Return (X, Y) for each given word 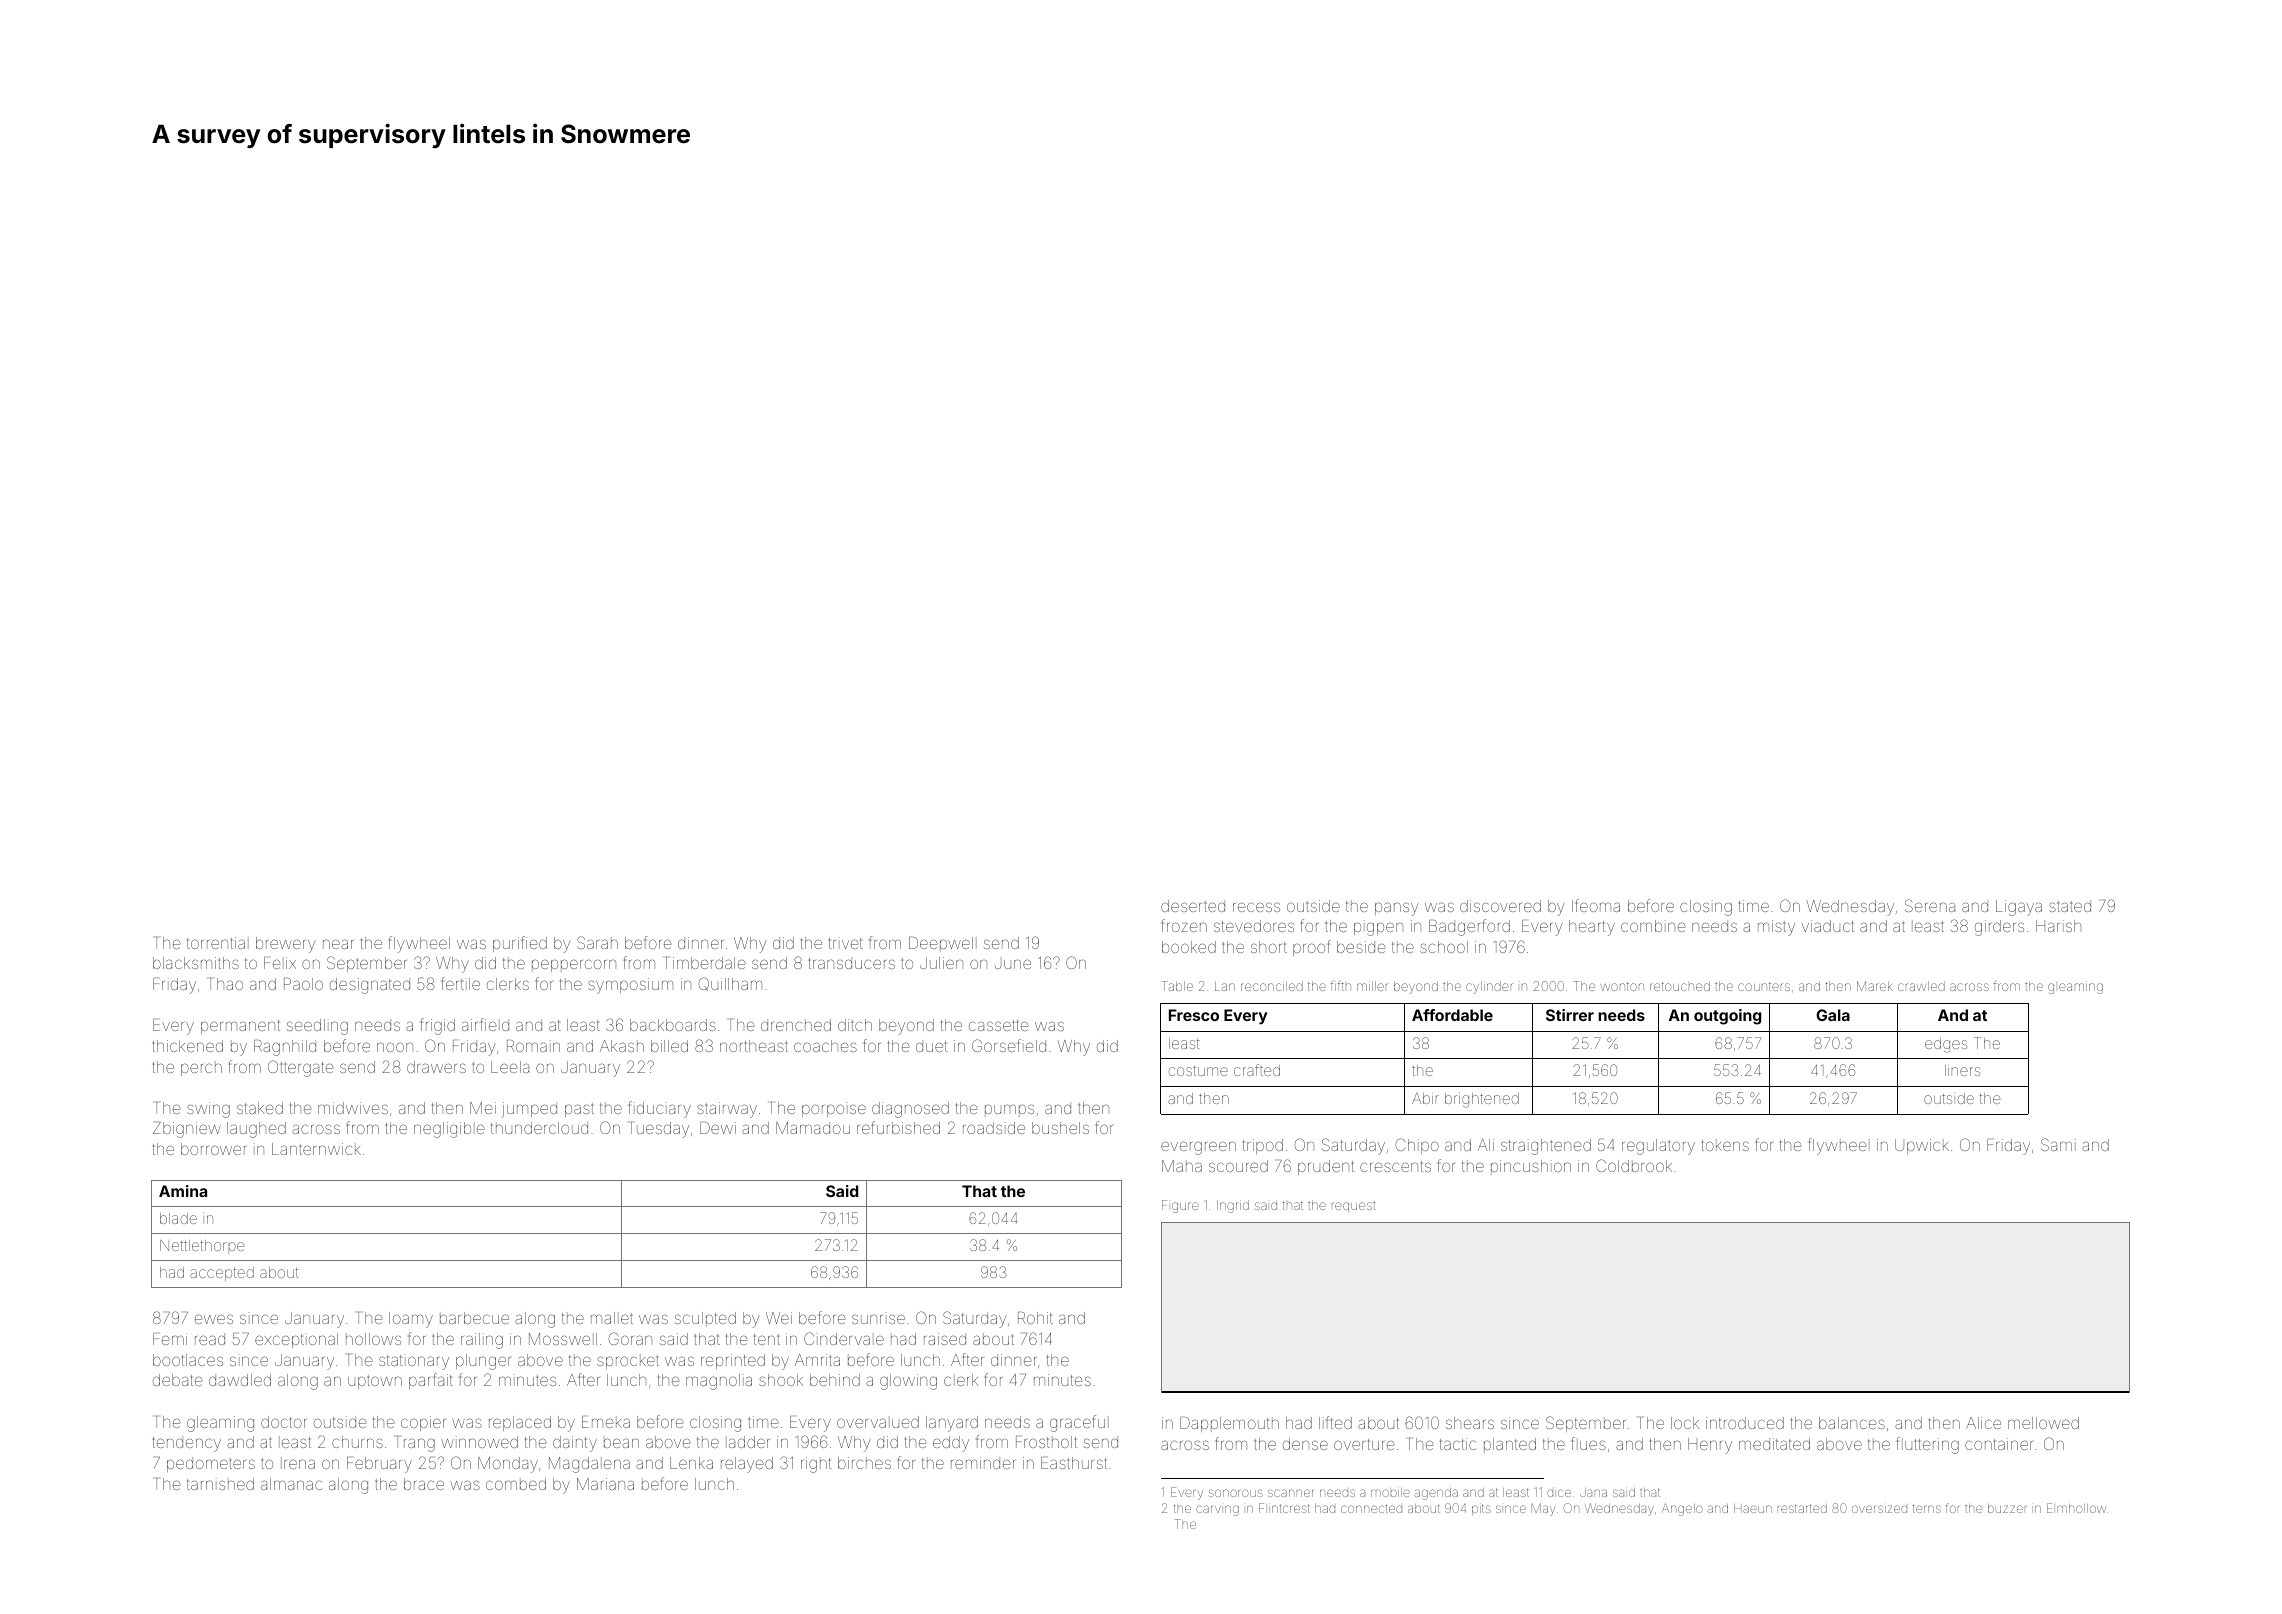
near (338, 944)
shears (1470, 1423)
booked (1189, 947)
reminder (983, 1463)
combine (1653, 926)
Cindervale (844, 1338)
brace (424, 1484)
